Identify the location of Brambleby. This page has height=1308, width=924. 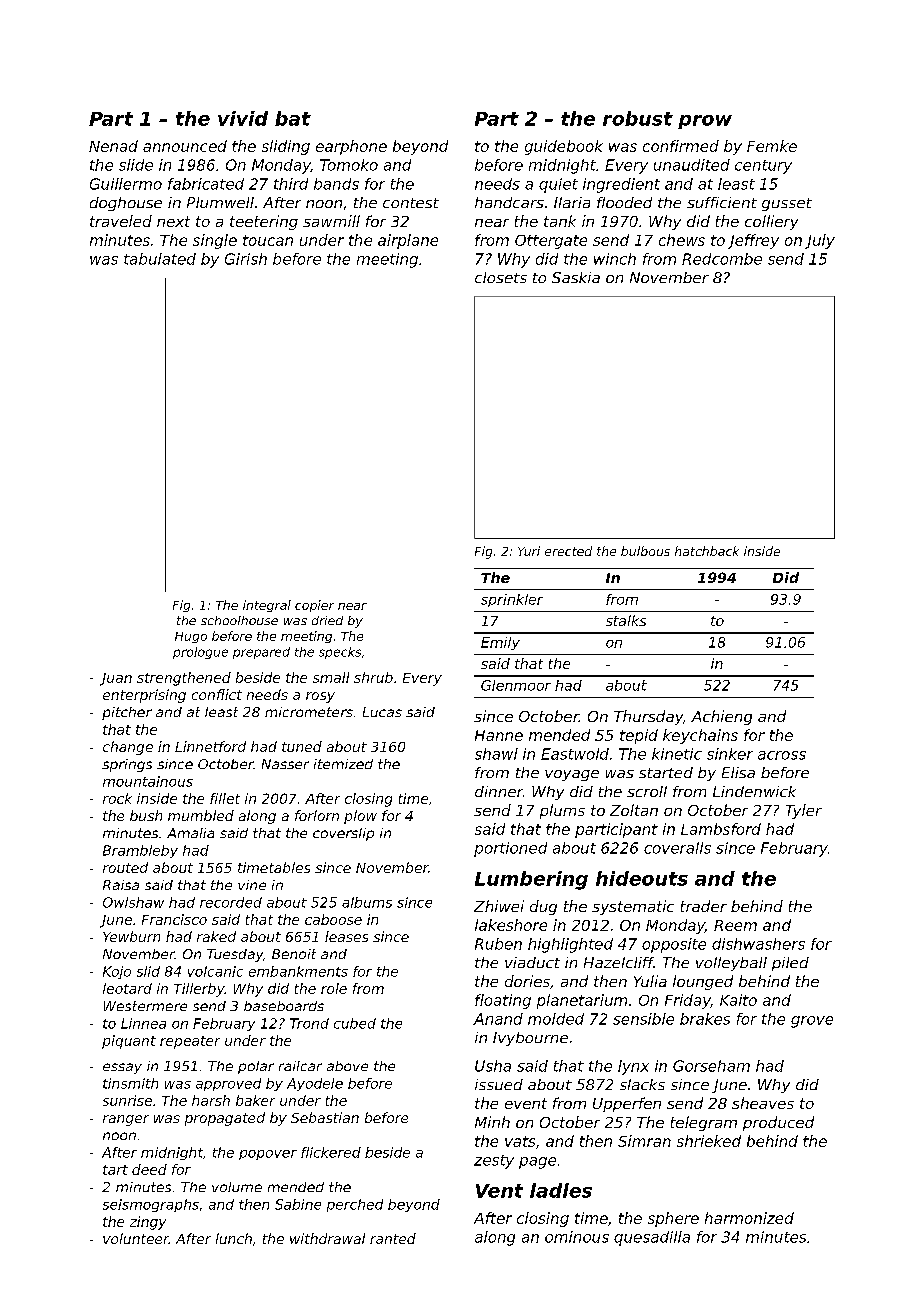
(140, 851).
